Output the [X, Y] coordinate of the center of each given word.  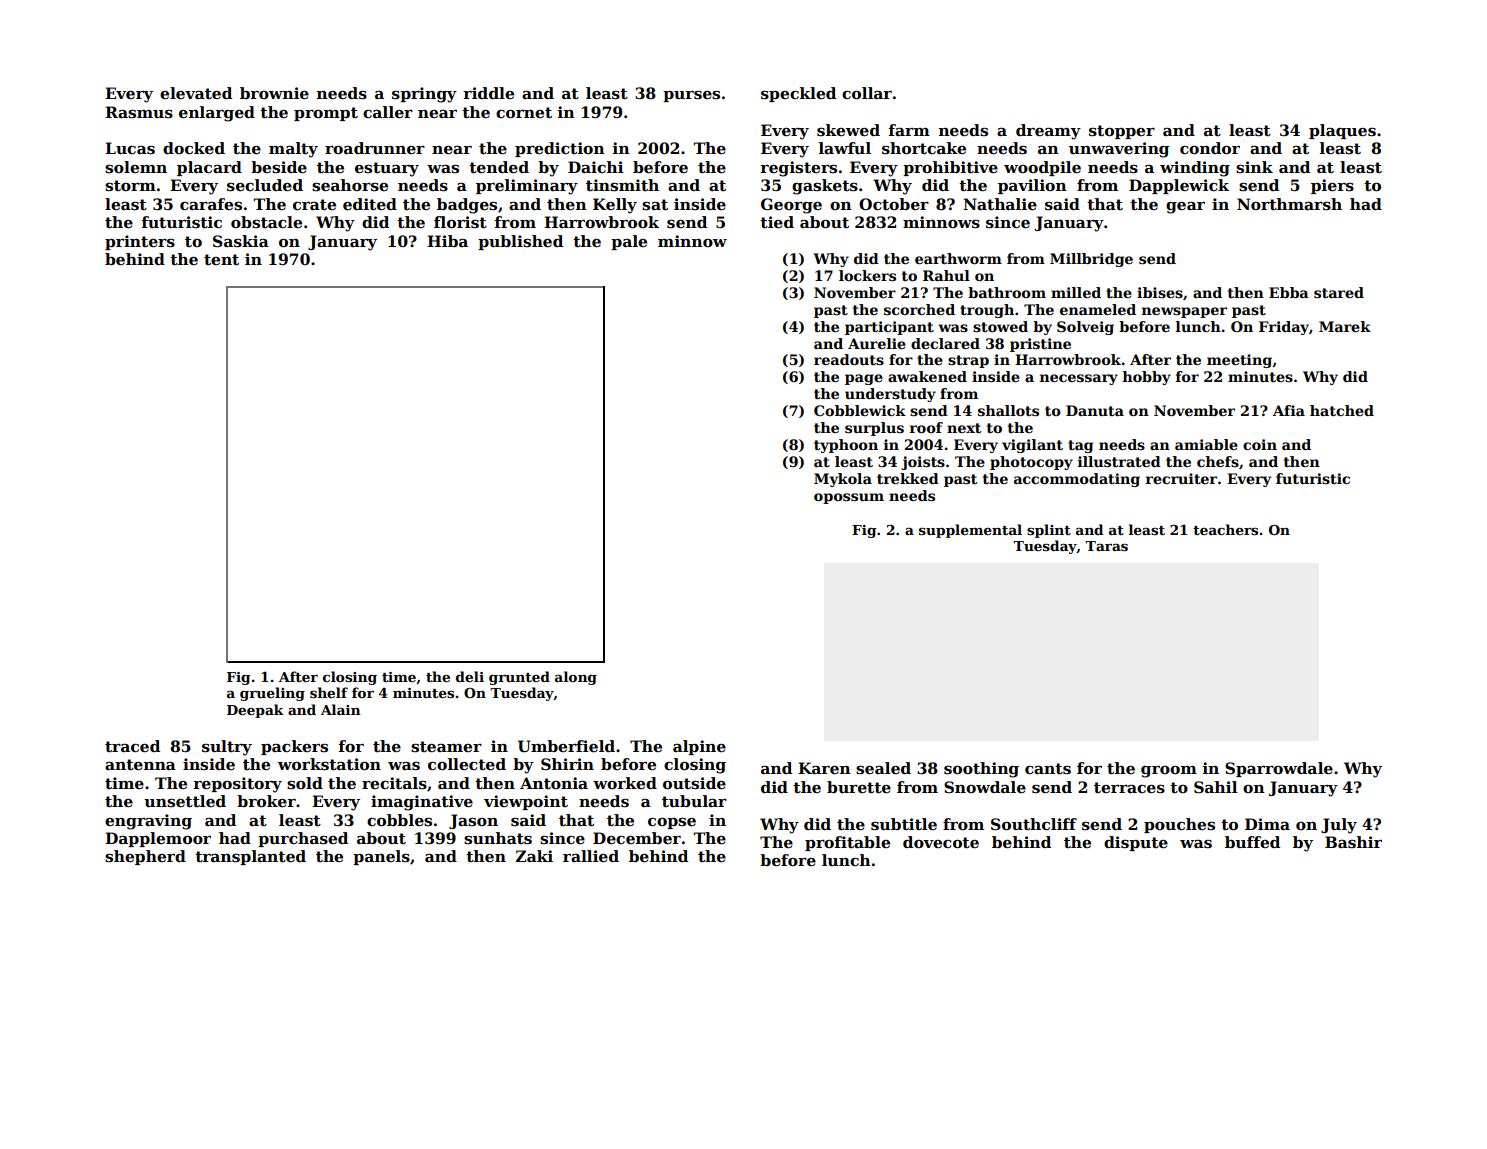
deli [470, 676]
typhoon [846, 446]
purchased [303, 839]
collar [867, 93]
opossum [849, 498]
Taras [1106, 546]
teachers [1225, 529]
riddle [488, 93]
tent [221, 259]
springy [424, 95]
